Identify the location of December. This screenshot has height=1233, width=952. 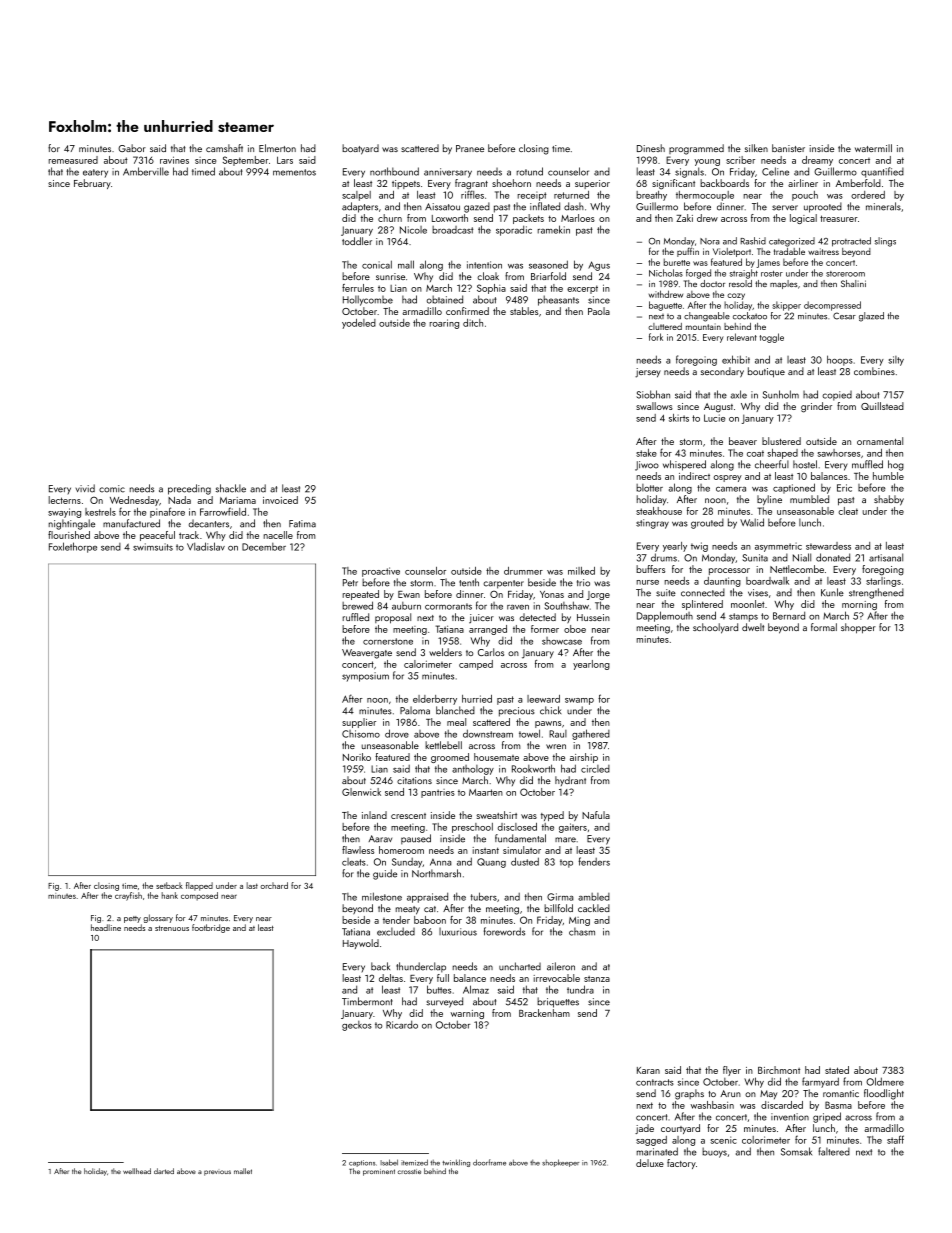
(264, 547).
